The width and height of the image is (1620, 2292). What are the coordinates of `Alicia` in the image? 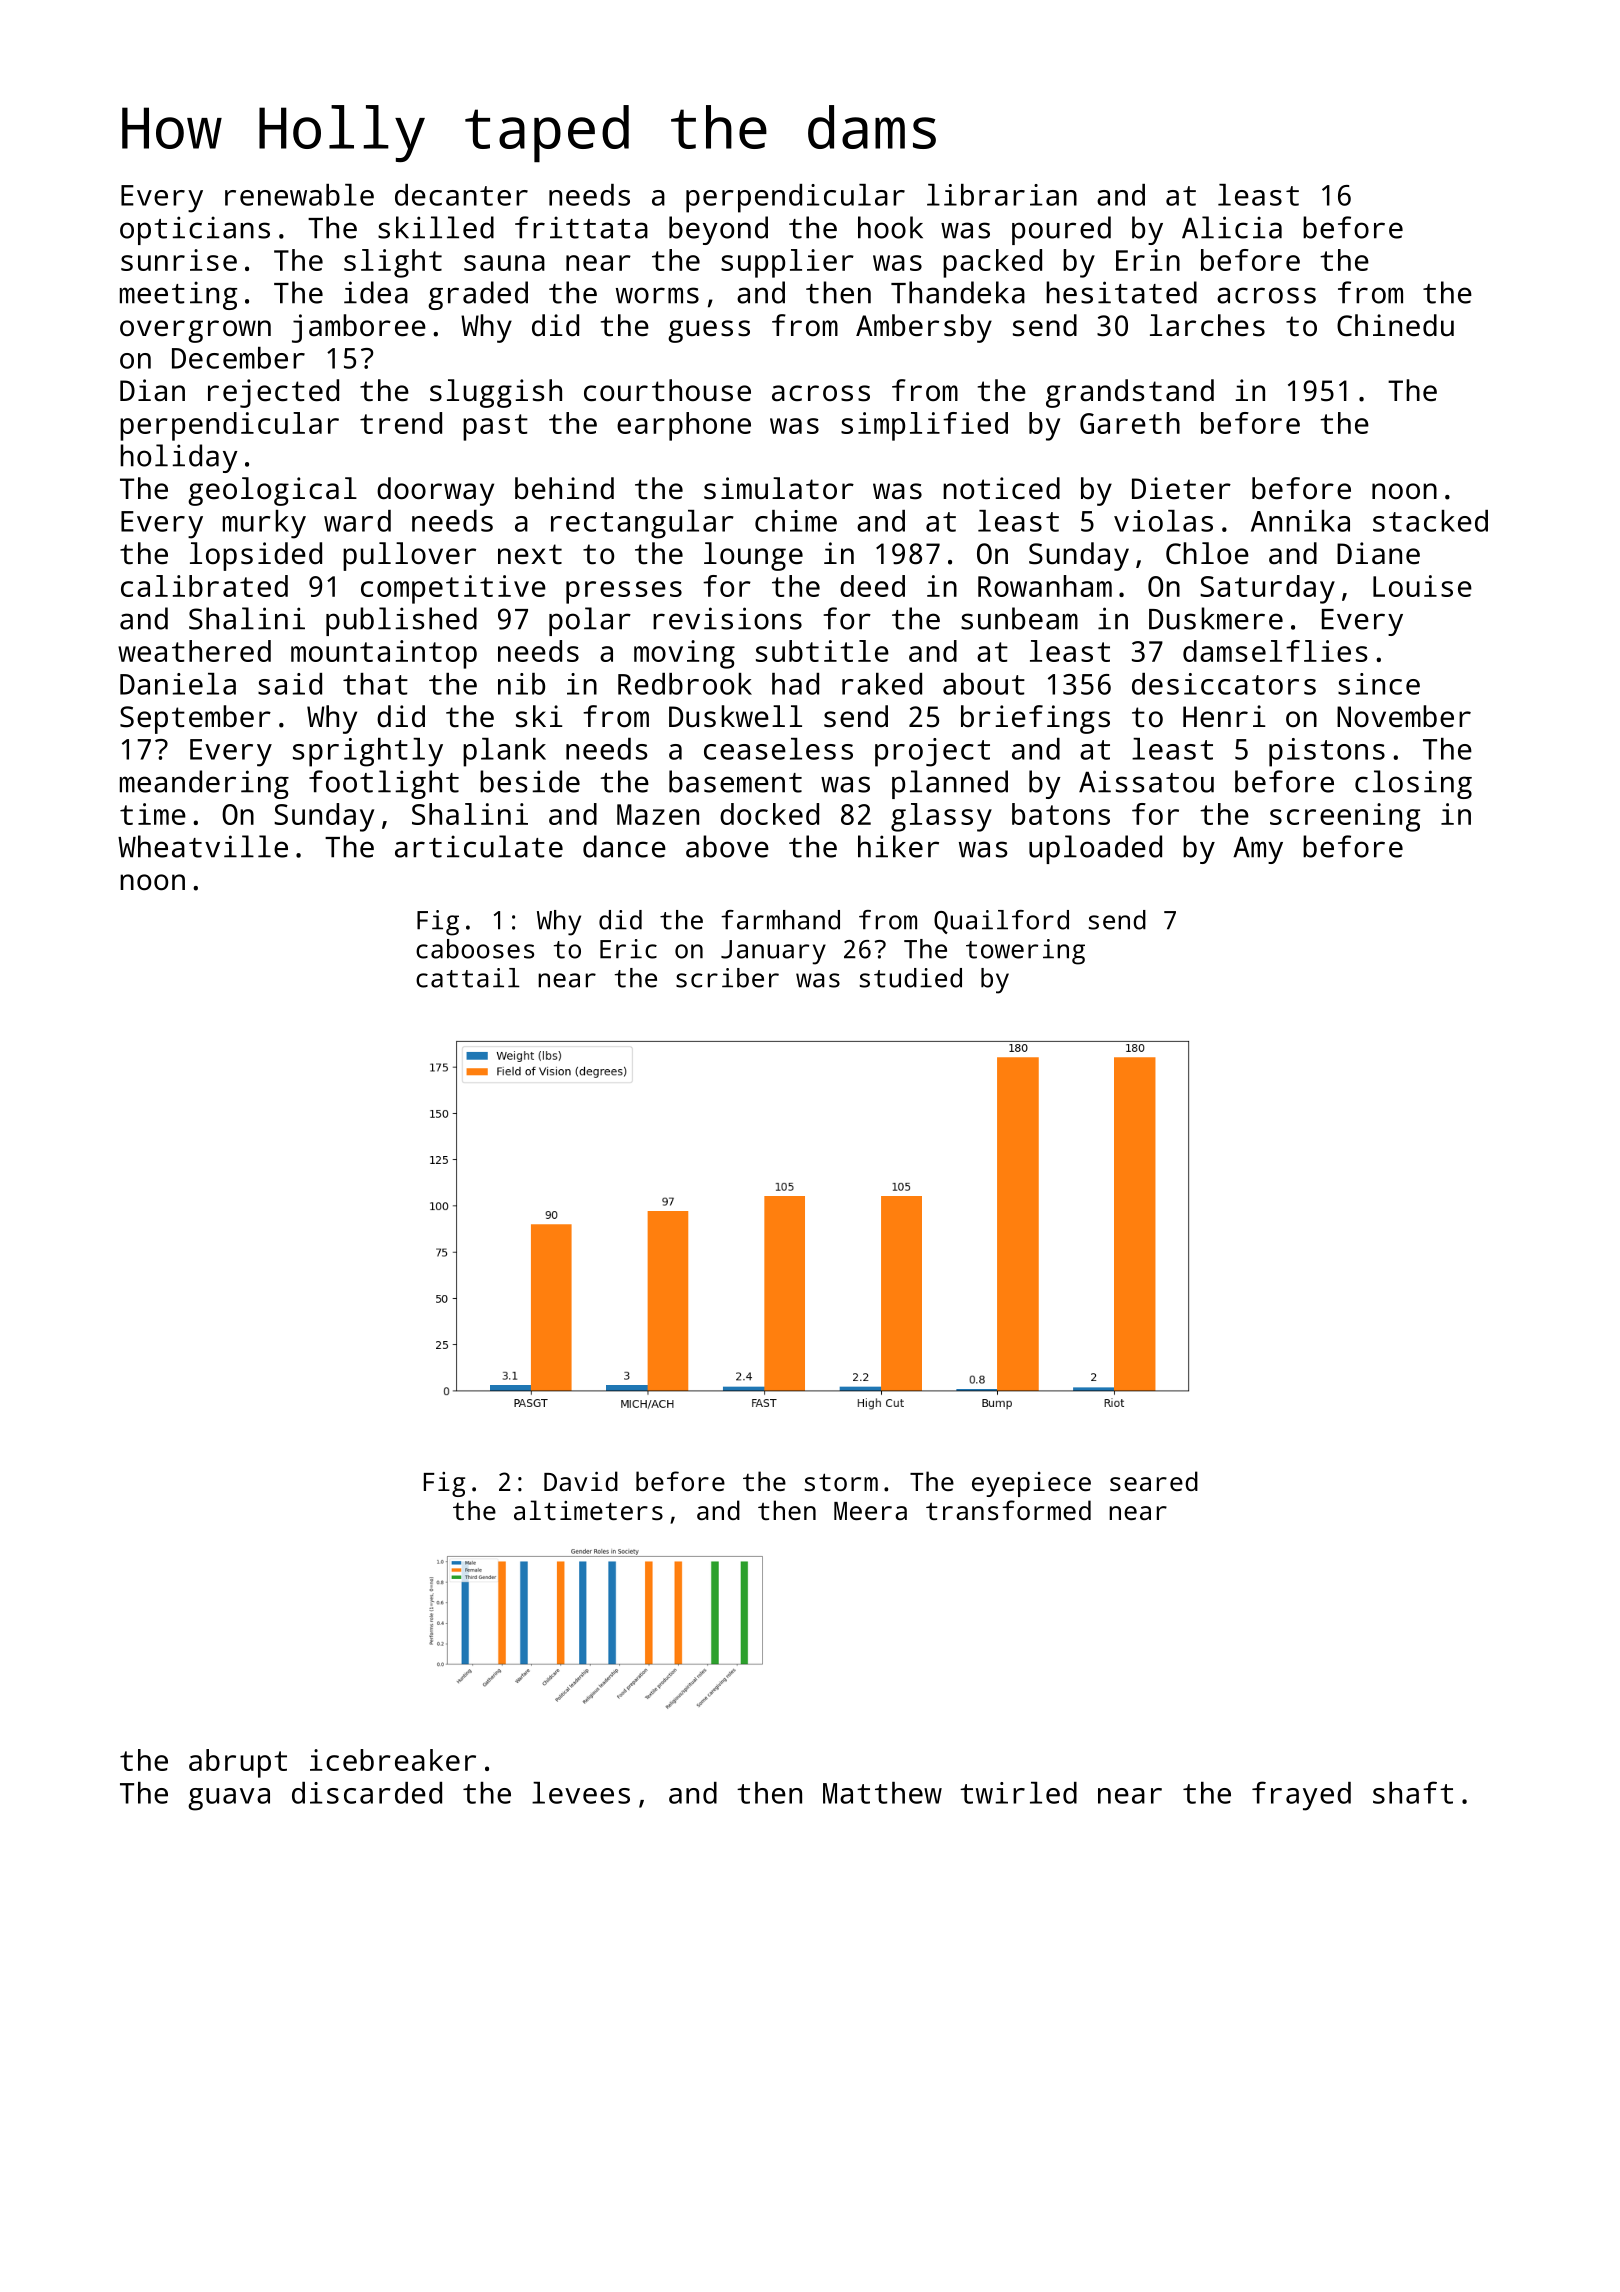 It's located at (1232, 227).
